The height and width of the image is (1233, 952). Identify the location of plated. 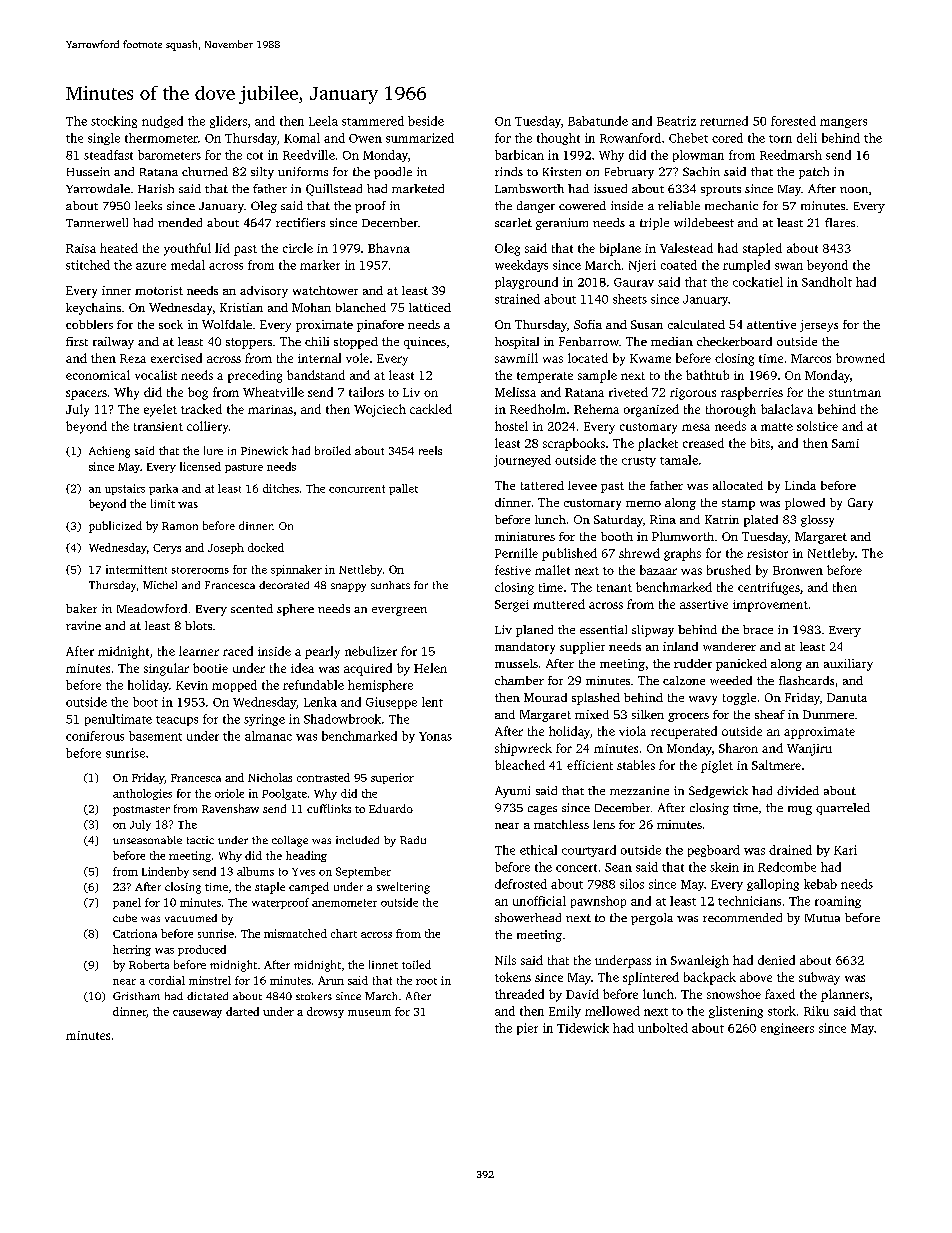
(761, 521).
